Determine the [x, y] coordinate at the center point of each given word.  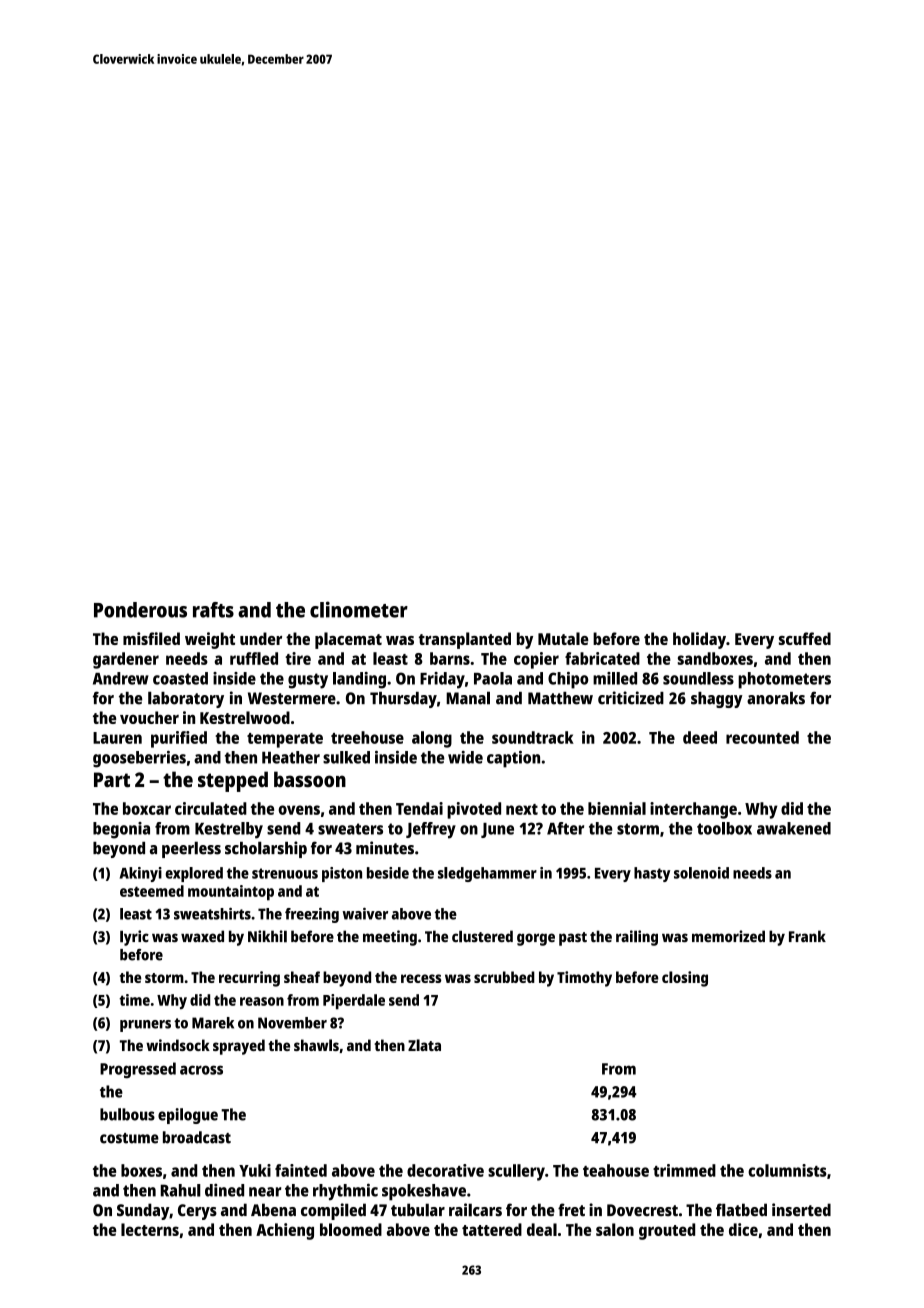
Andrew [121, 678]
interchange [693, 810]
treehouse [367, 737]
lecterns [150, 1229]
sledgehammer [487, 874]
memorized [728, 936]
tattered [492, 1229]
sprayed [239, 1047]
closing [685, 979]
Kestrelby [229, 830]
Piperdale [354, 1002]
